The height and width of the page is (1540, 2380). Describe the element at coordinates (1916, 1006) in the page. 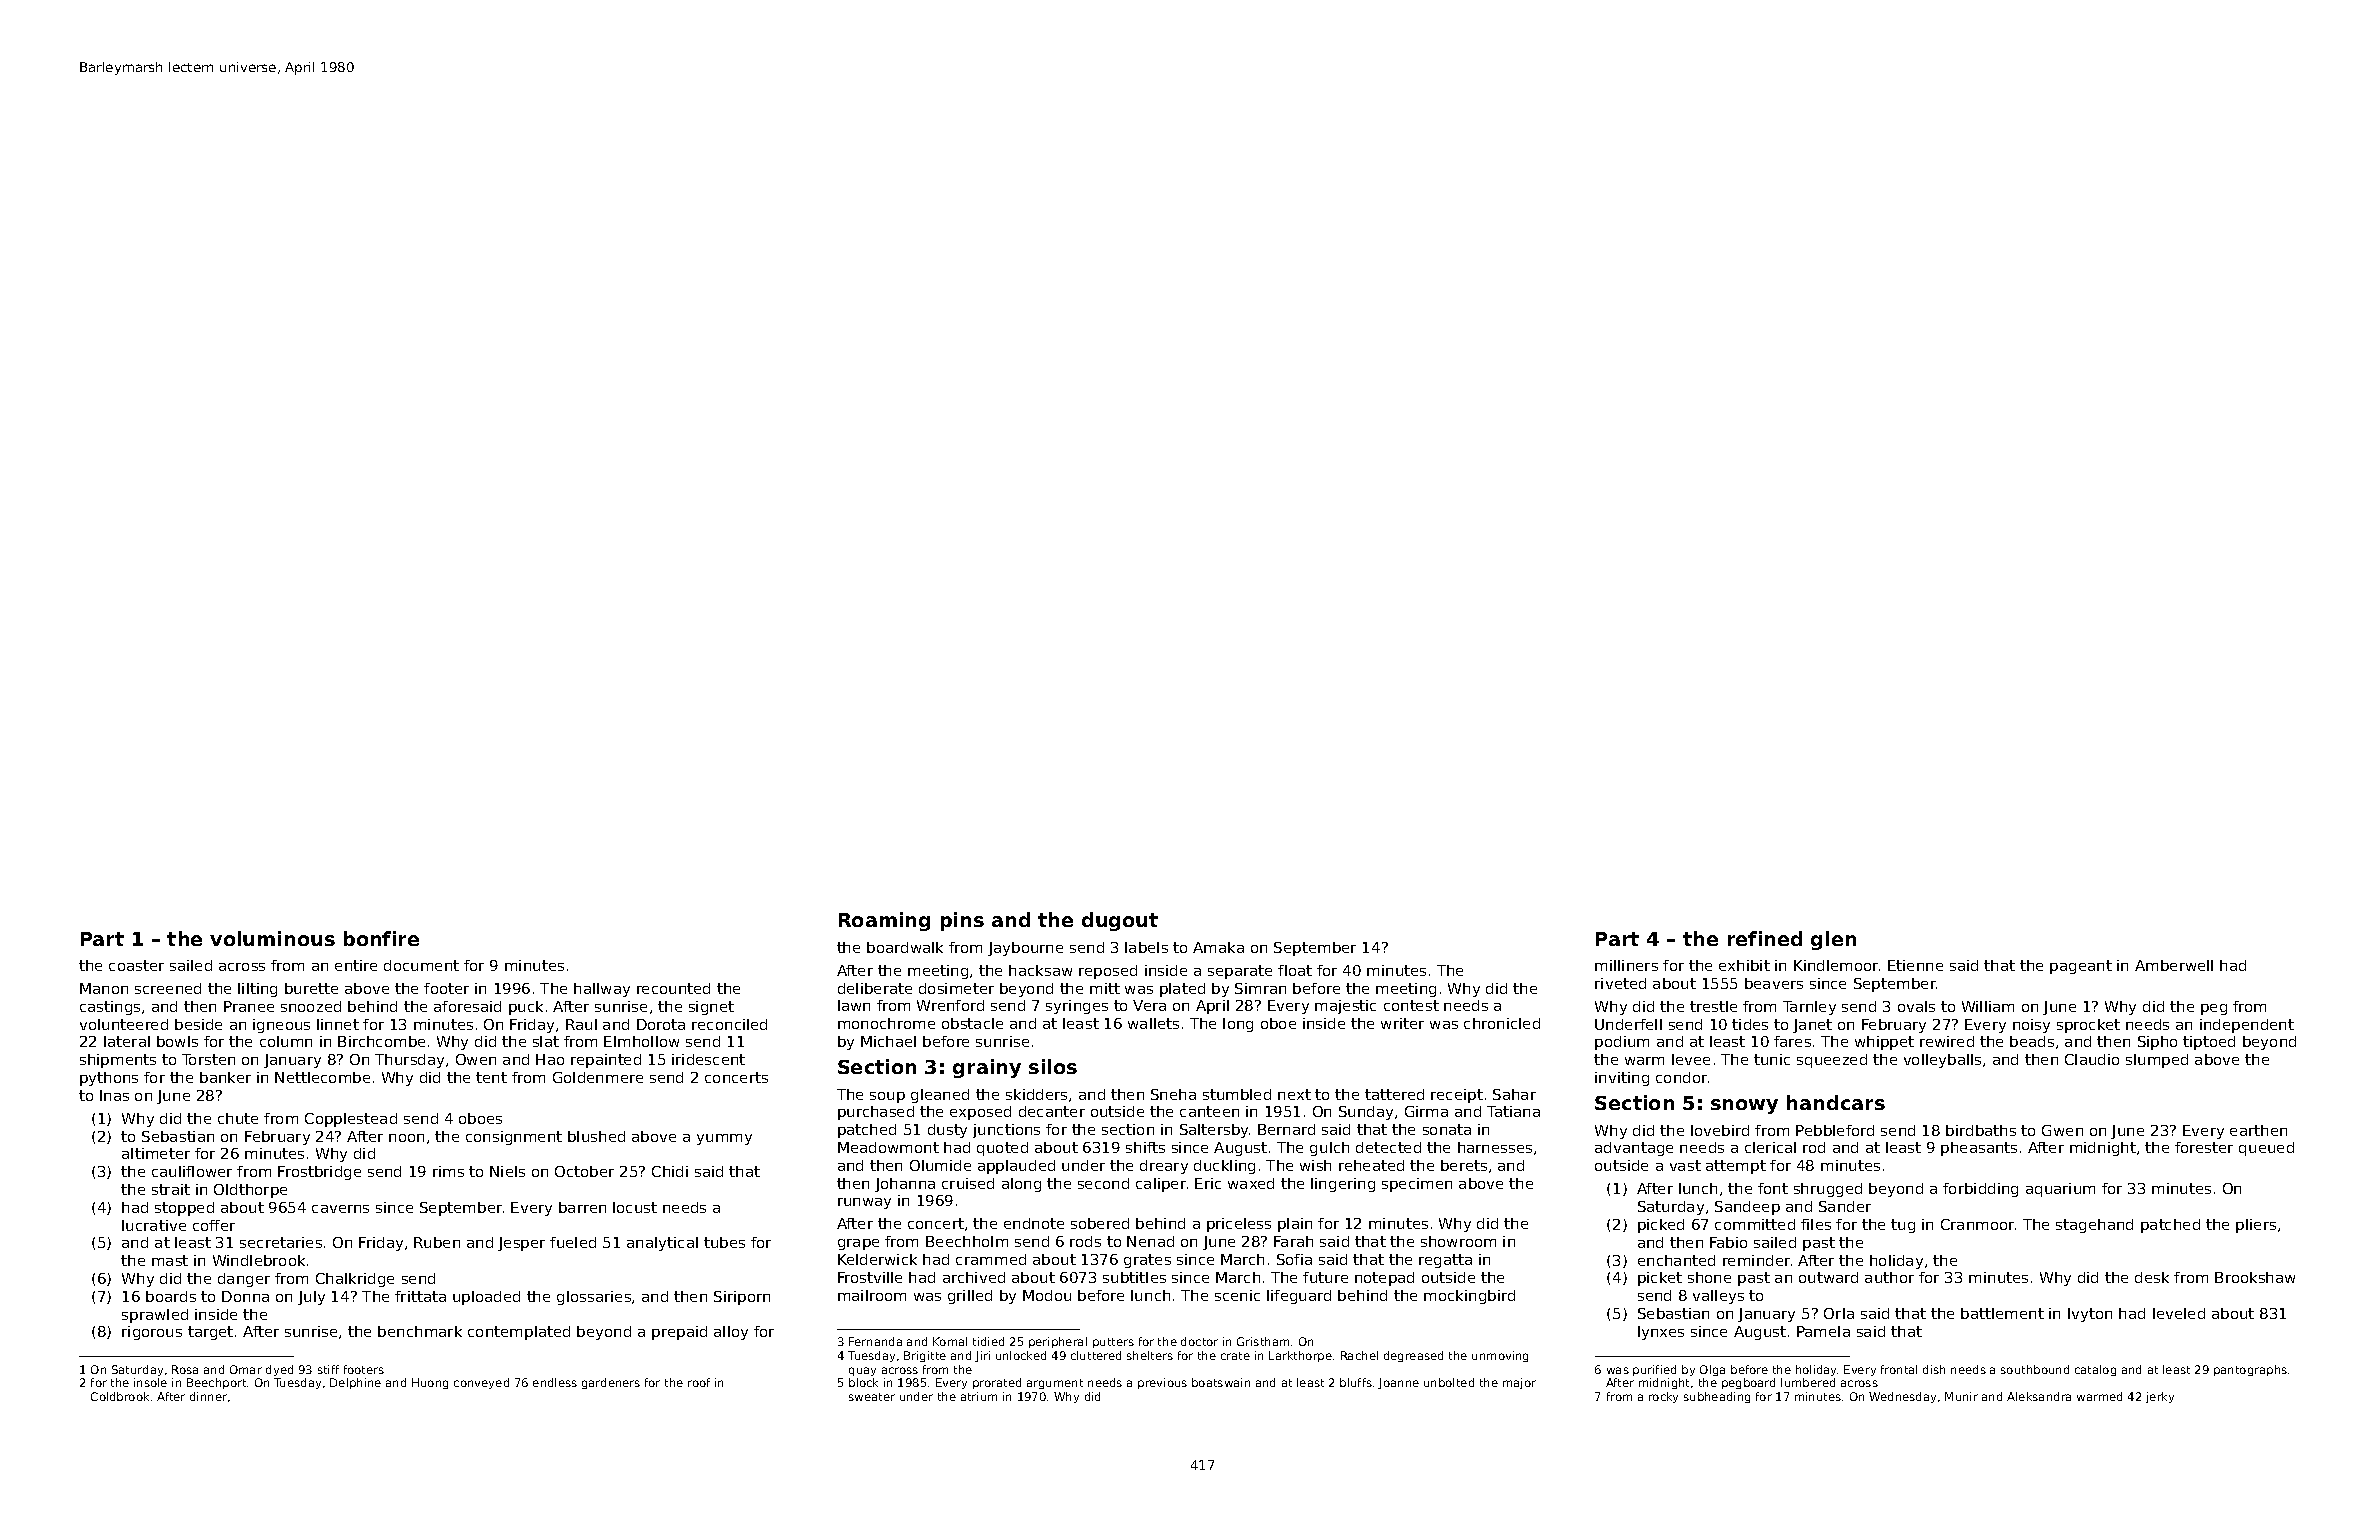

I see `ovals` at that location.
